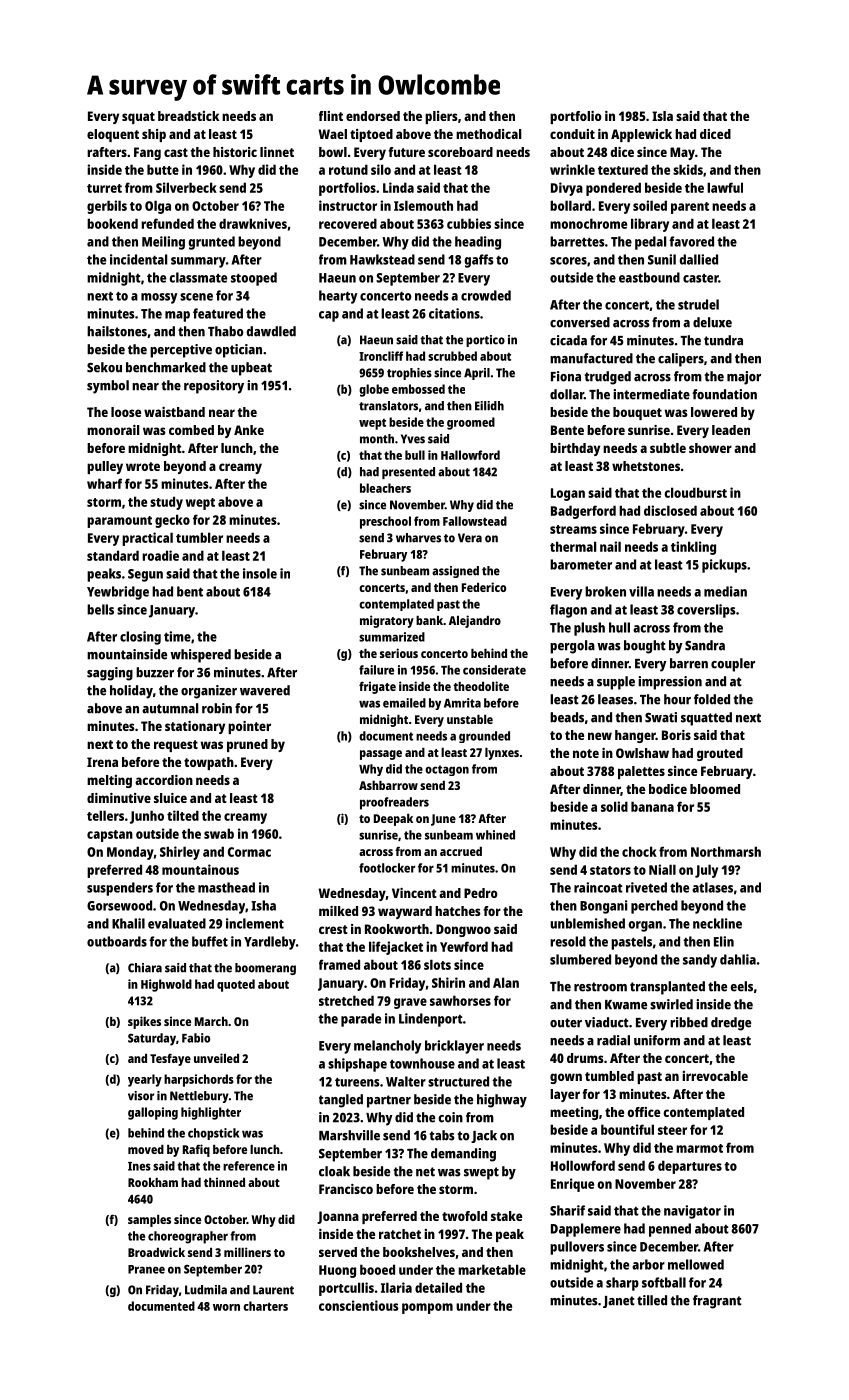  I want to click on Ironcliff, so click(381, 356).
